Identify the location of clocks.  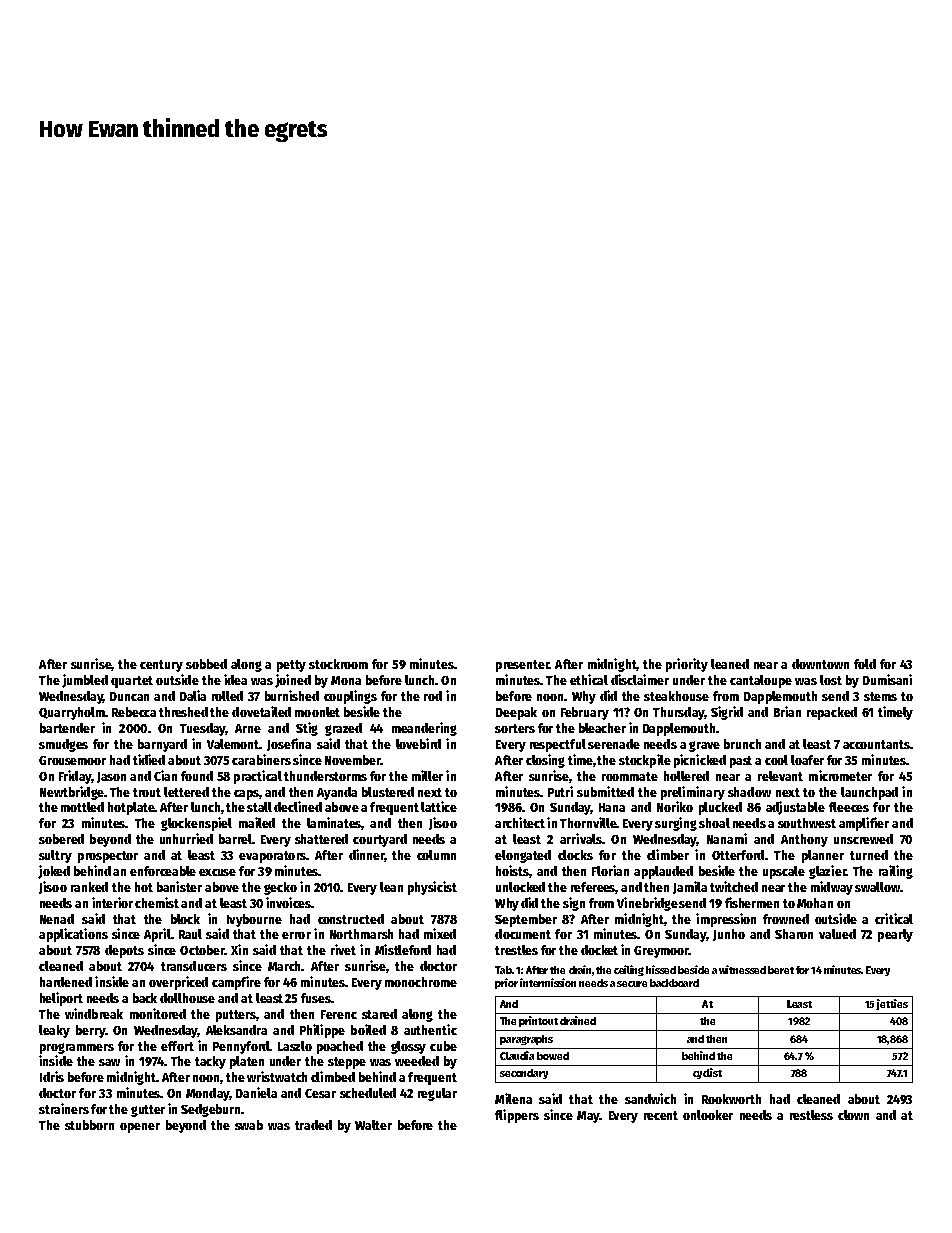
(575, 855).
